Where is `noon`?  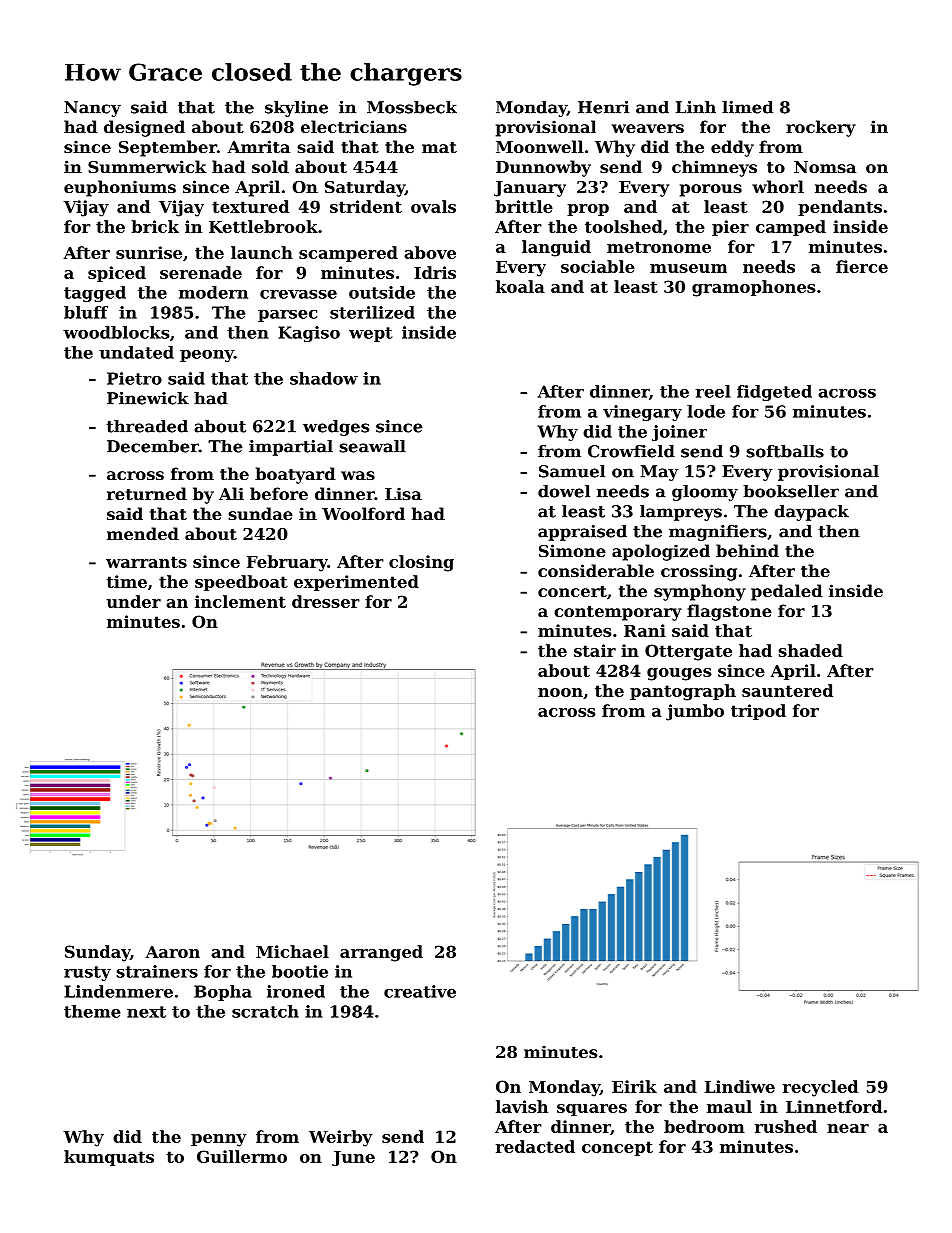
noon is located at coordinates (560, 692).
